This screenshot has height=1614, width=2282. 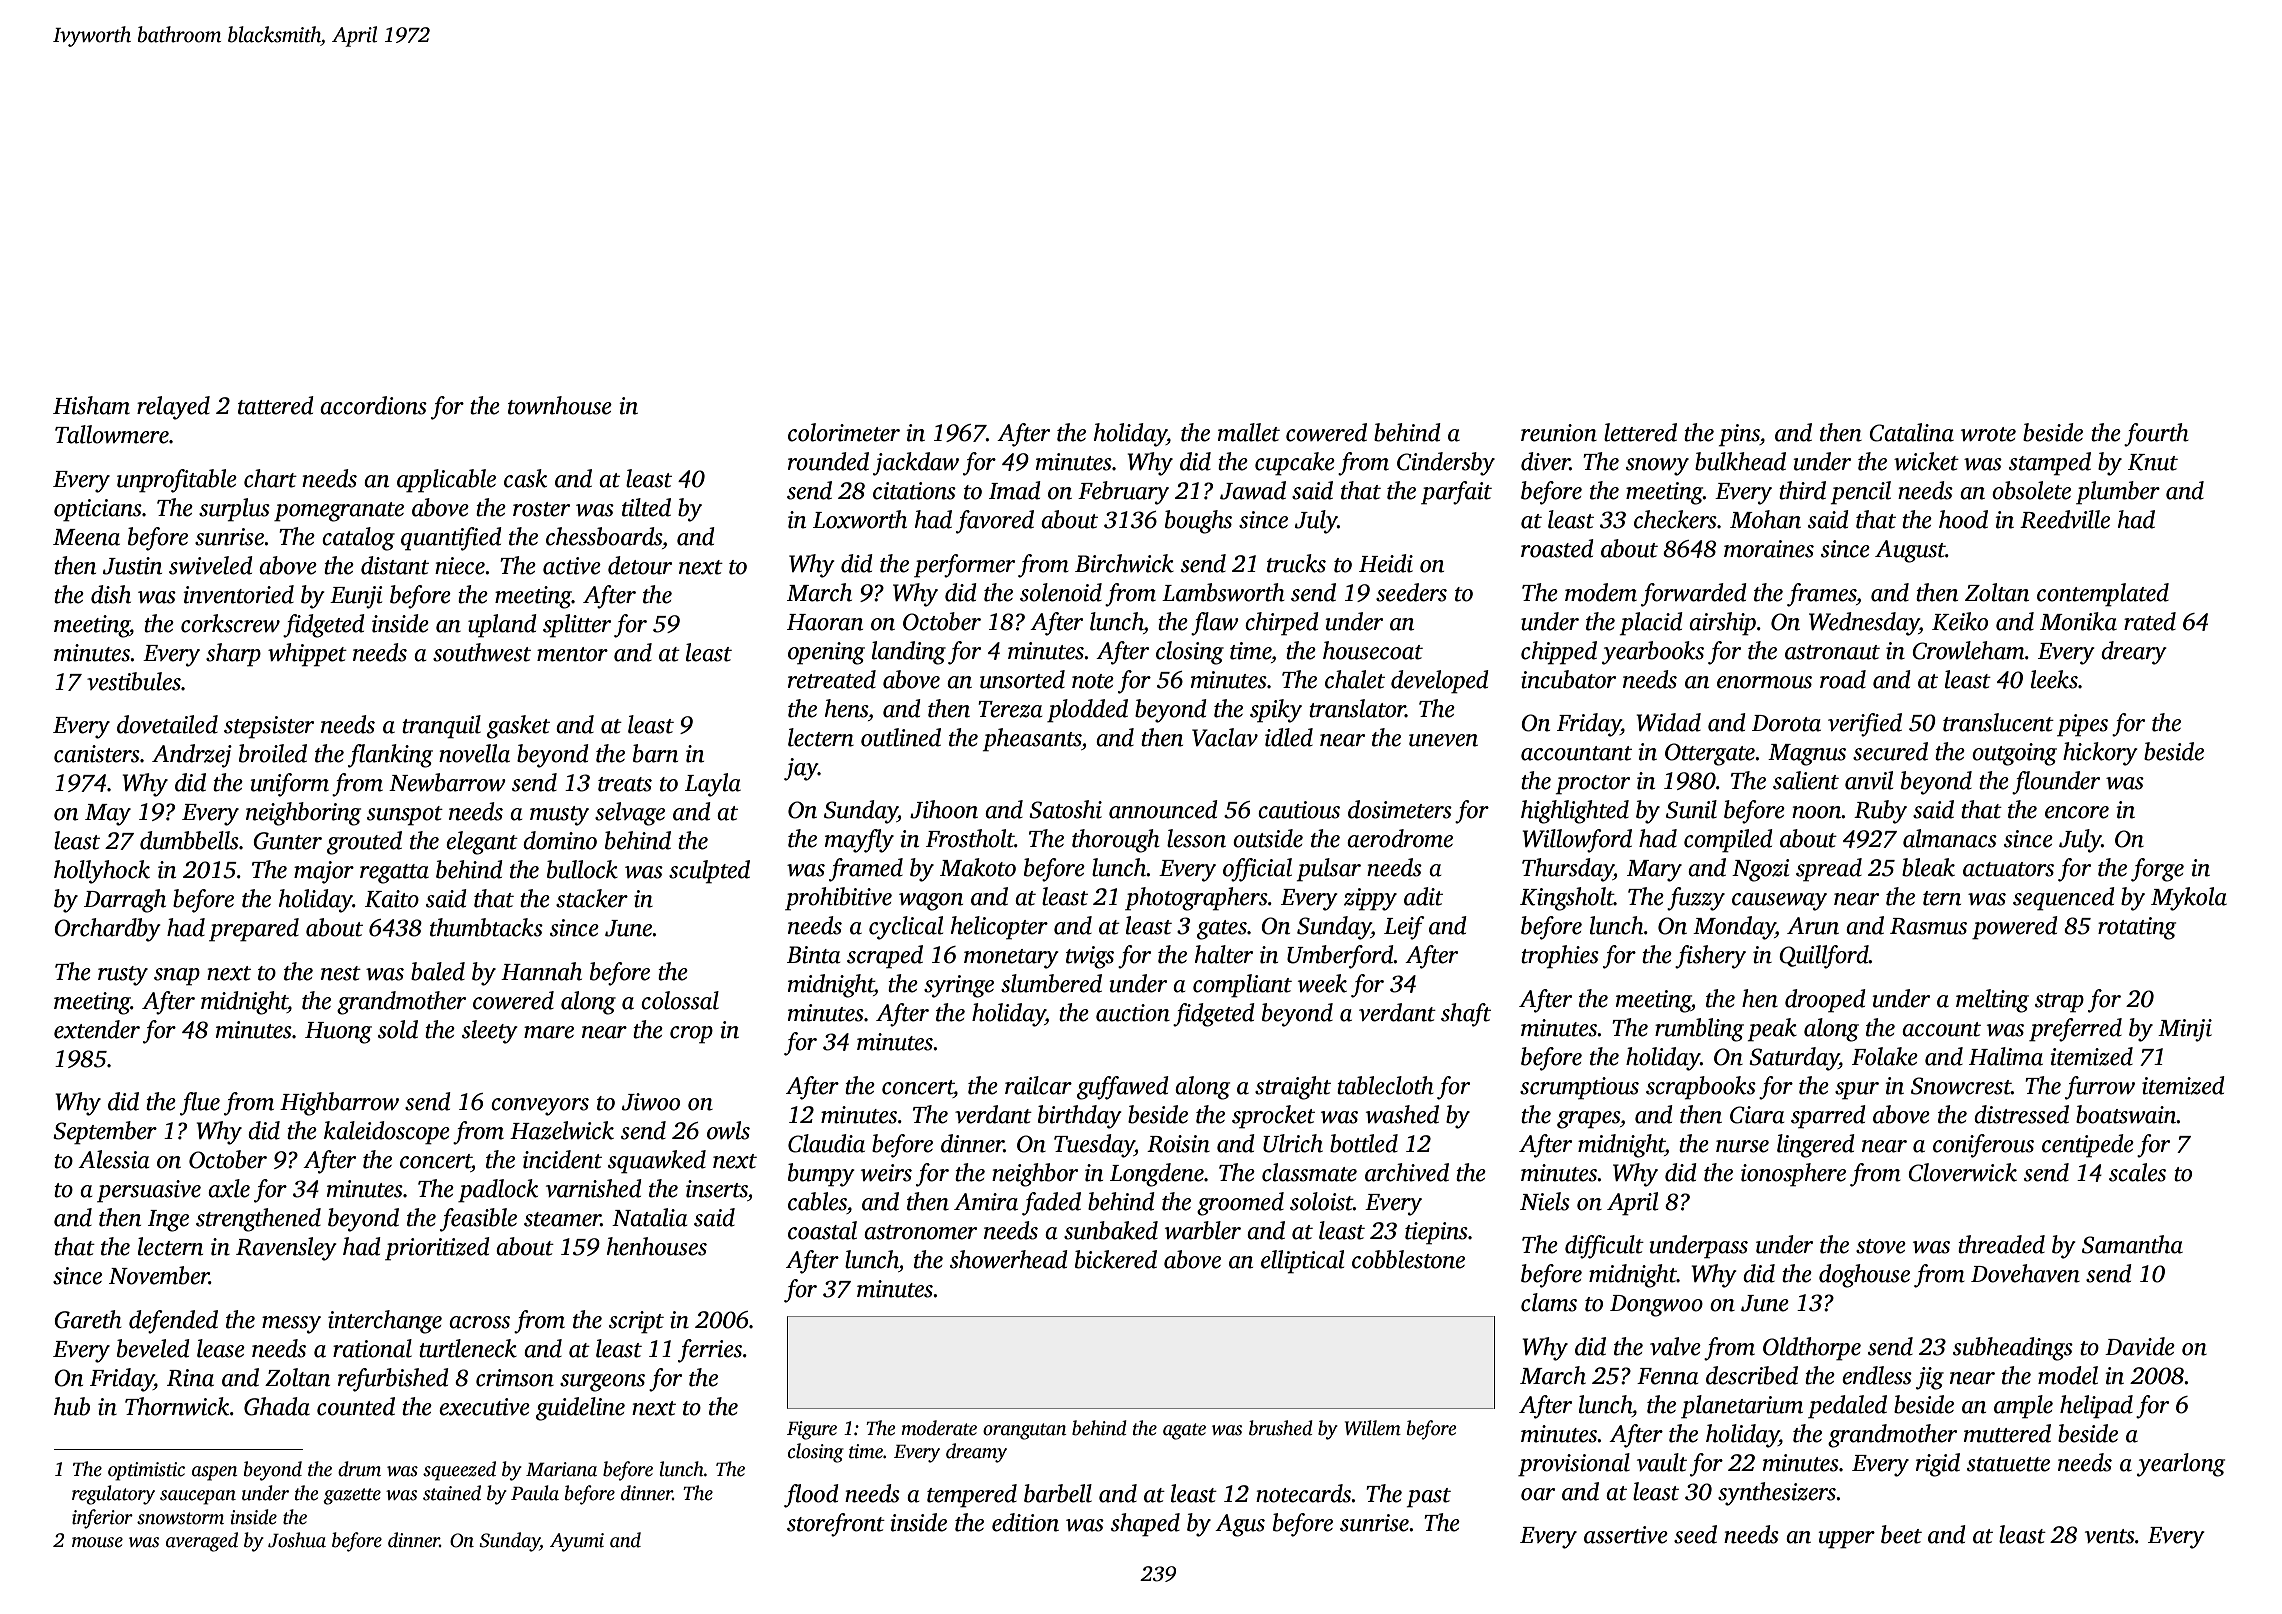 I want to click on nest, so click(x=341, y=973).
